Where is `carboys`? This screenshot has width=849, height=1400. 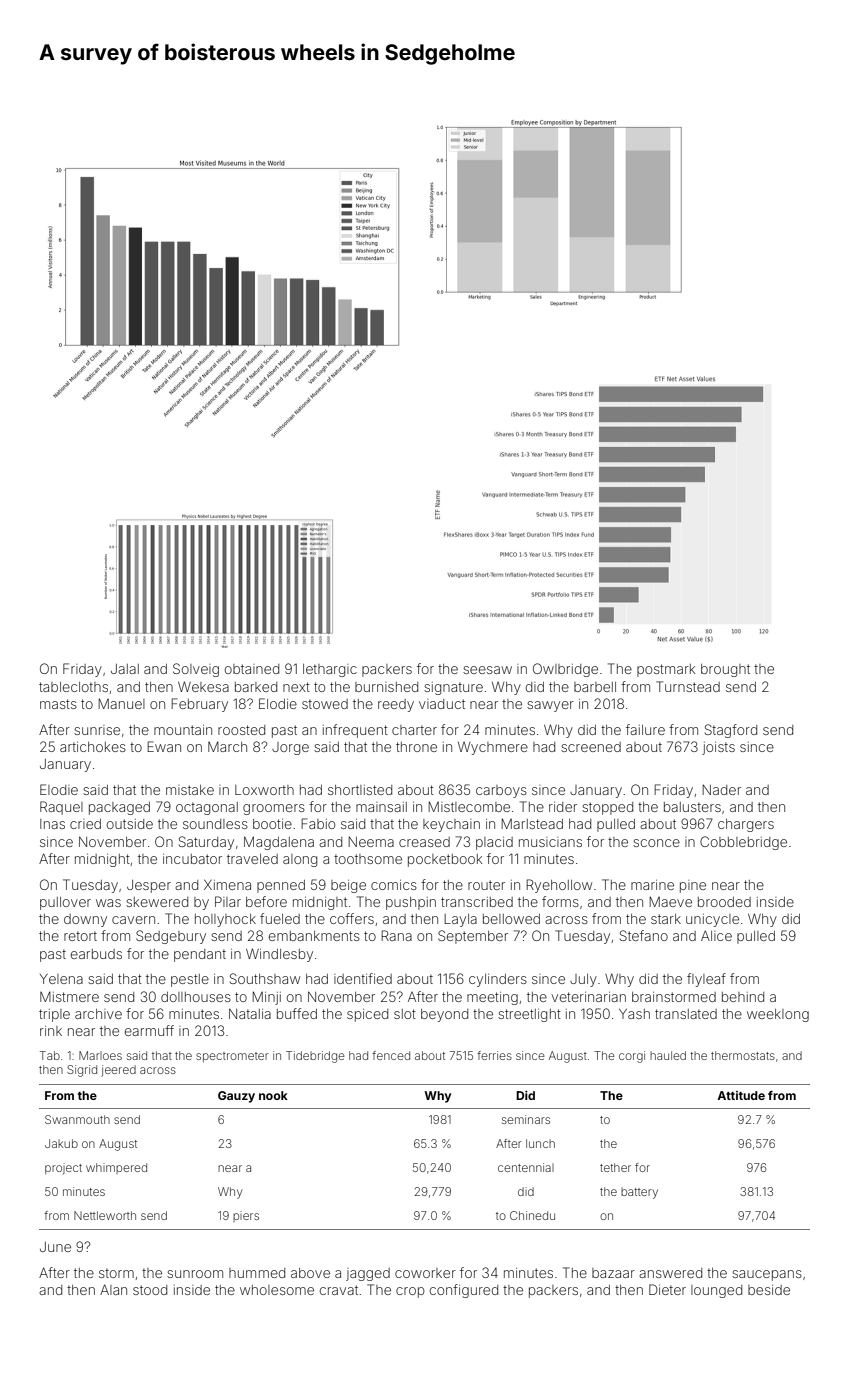 carboys is located at coordinates (501, 791).
